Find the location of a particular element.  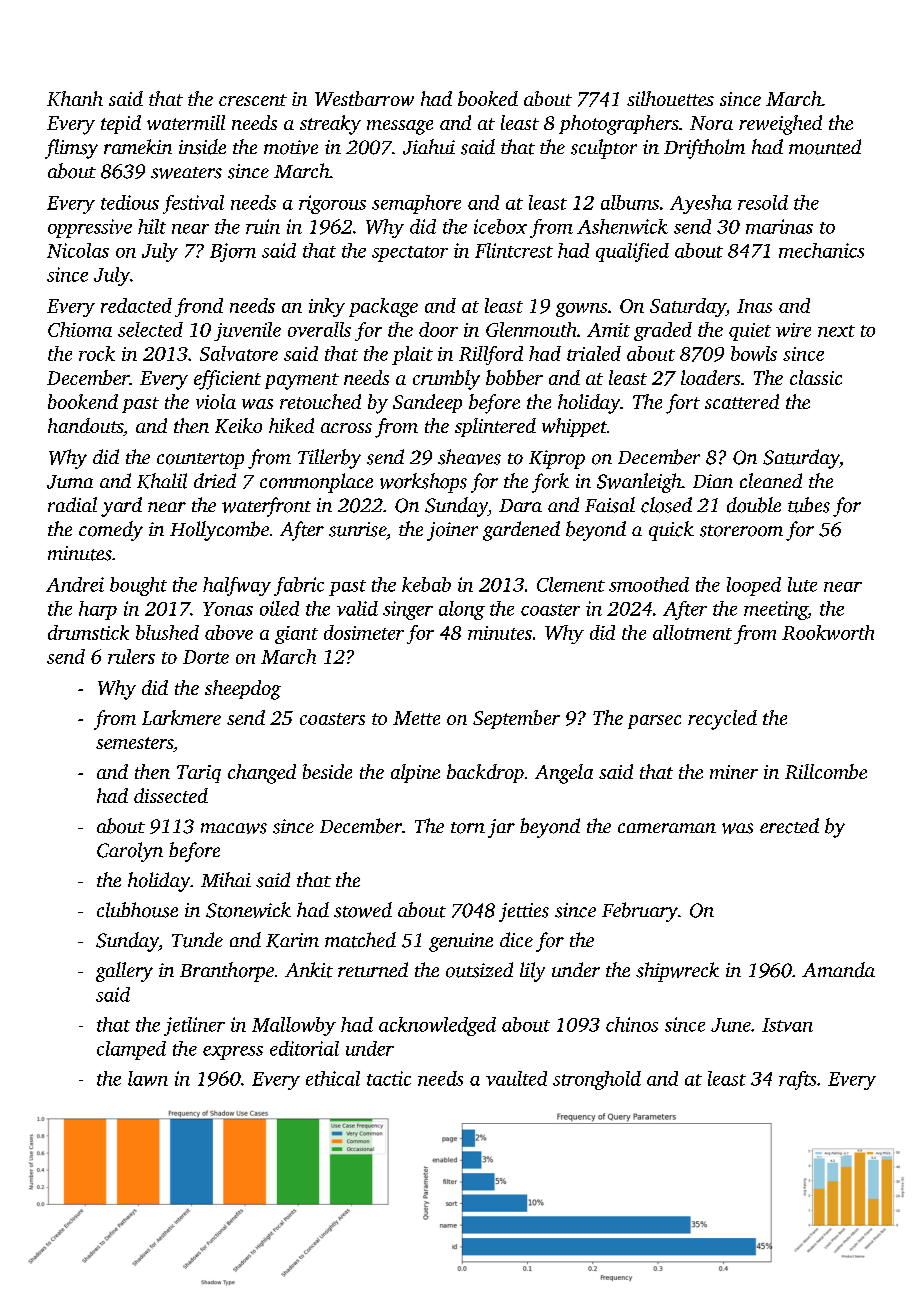

Dara is located at coordinates (520, 505).
